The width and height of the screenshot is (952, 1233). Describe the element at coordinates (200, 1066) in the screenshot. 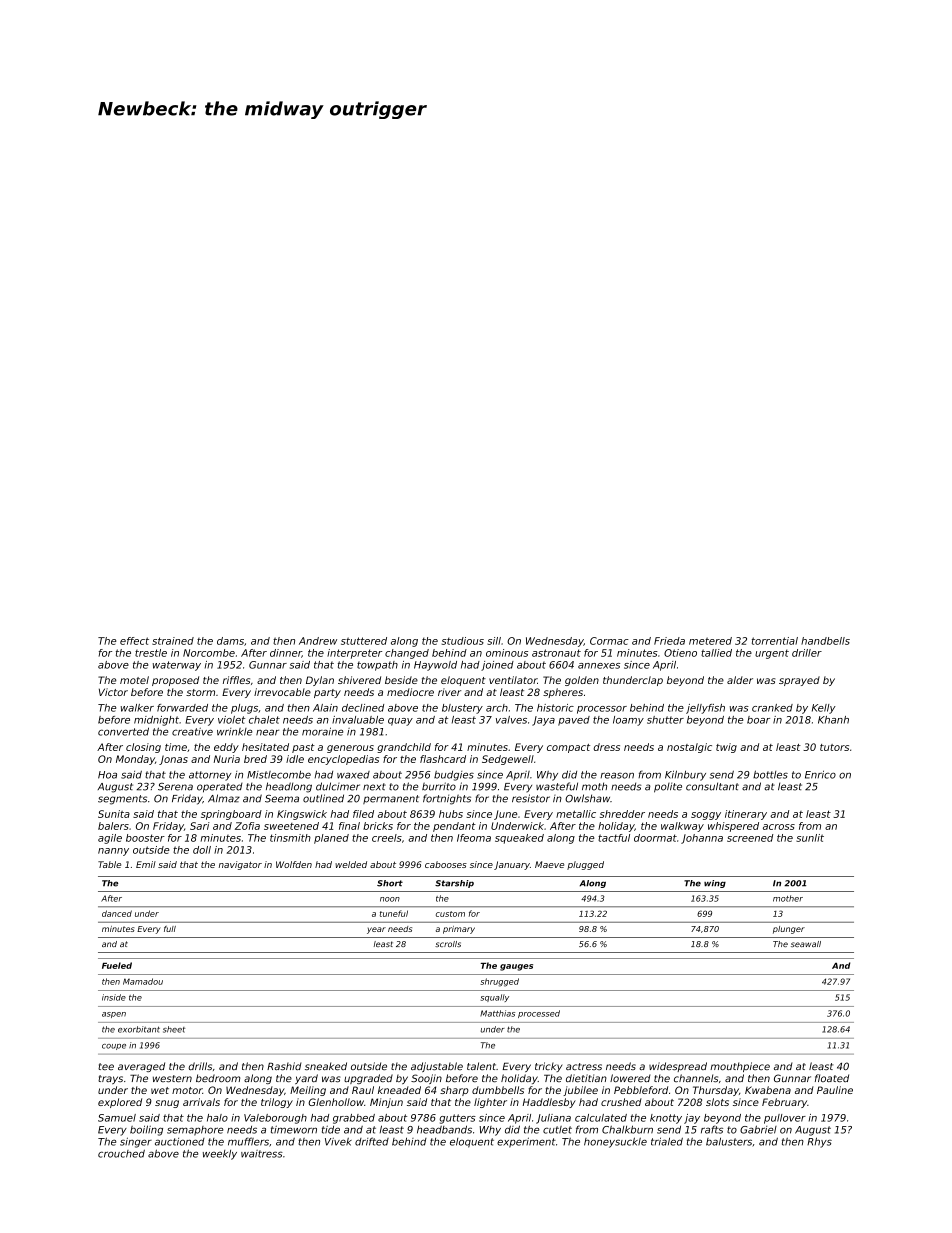

I see `drills` at that location.
